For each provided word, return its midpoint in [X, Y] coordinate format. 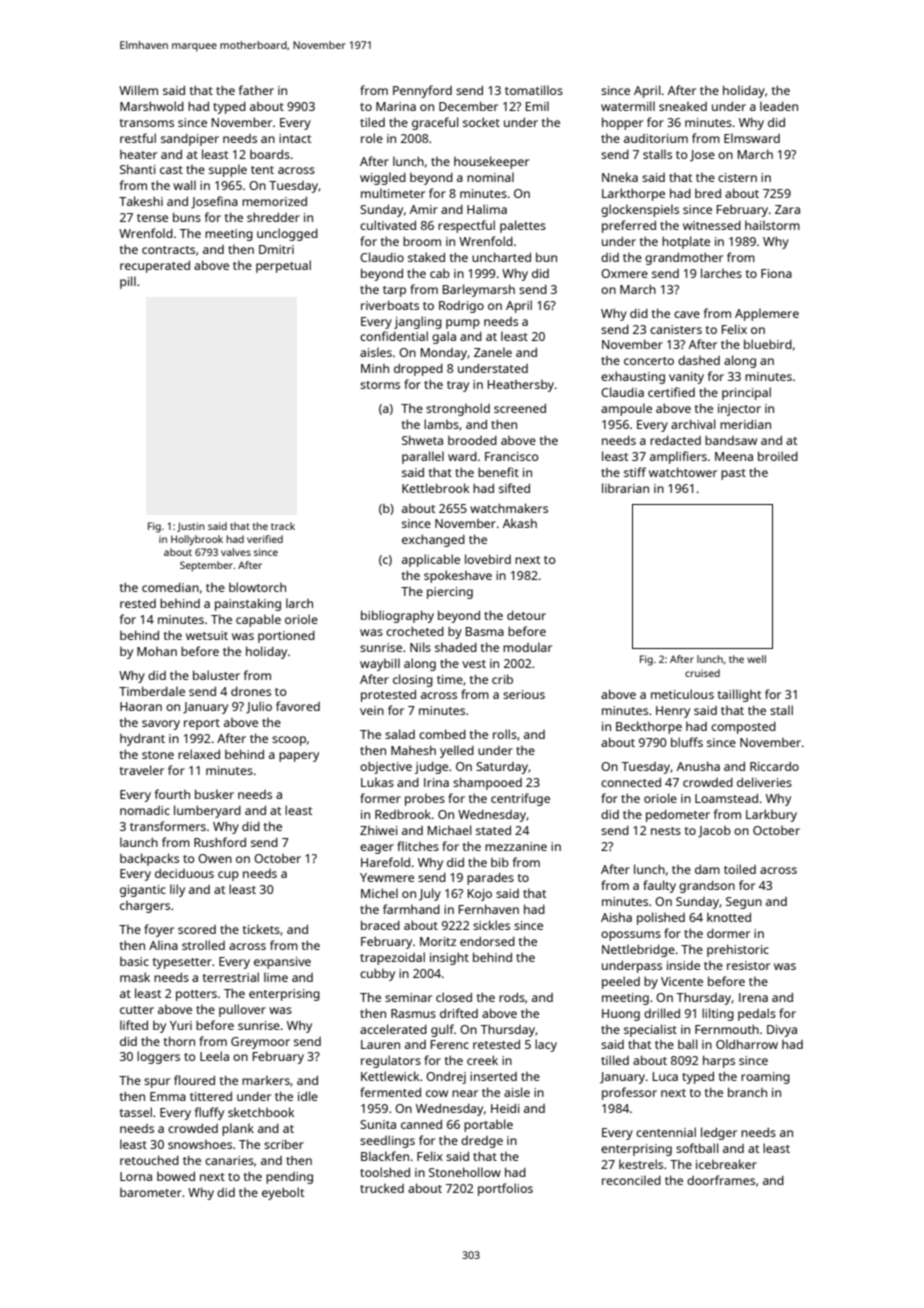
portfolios [505, 1189]
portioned [286, 637]
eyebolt [283, 1193]
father [256, 90]
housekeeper [491, 162]
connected [631, 782]
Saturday [502, 768]
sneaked [683, 106]
